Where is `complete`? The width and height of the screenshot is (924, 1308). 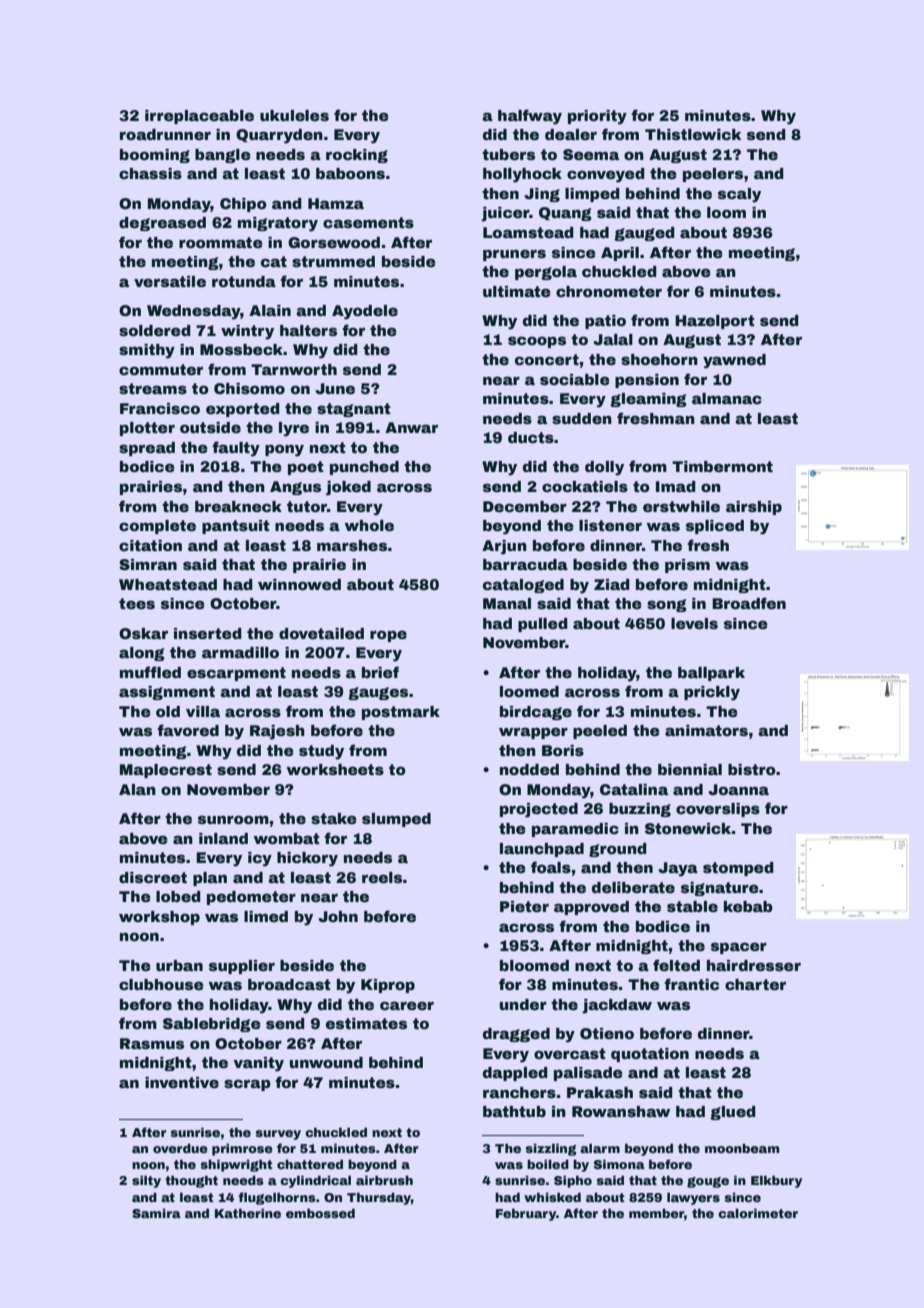
complete is located at coordinates (157, 527).
